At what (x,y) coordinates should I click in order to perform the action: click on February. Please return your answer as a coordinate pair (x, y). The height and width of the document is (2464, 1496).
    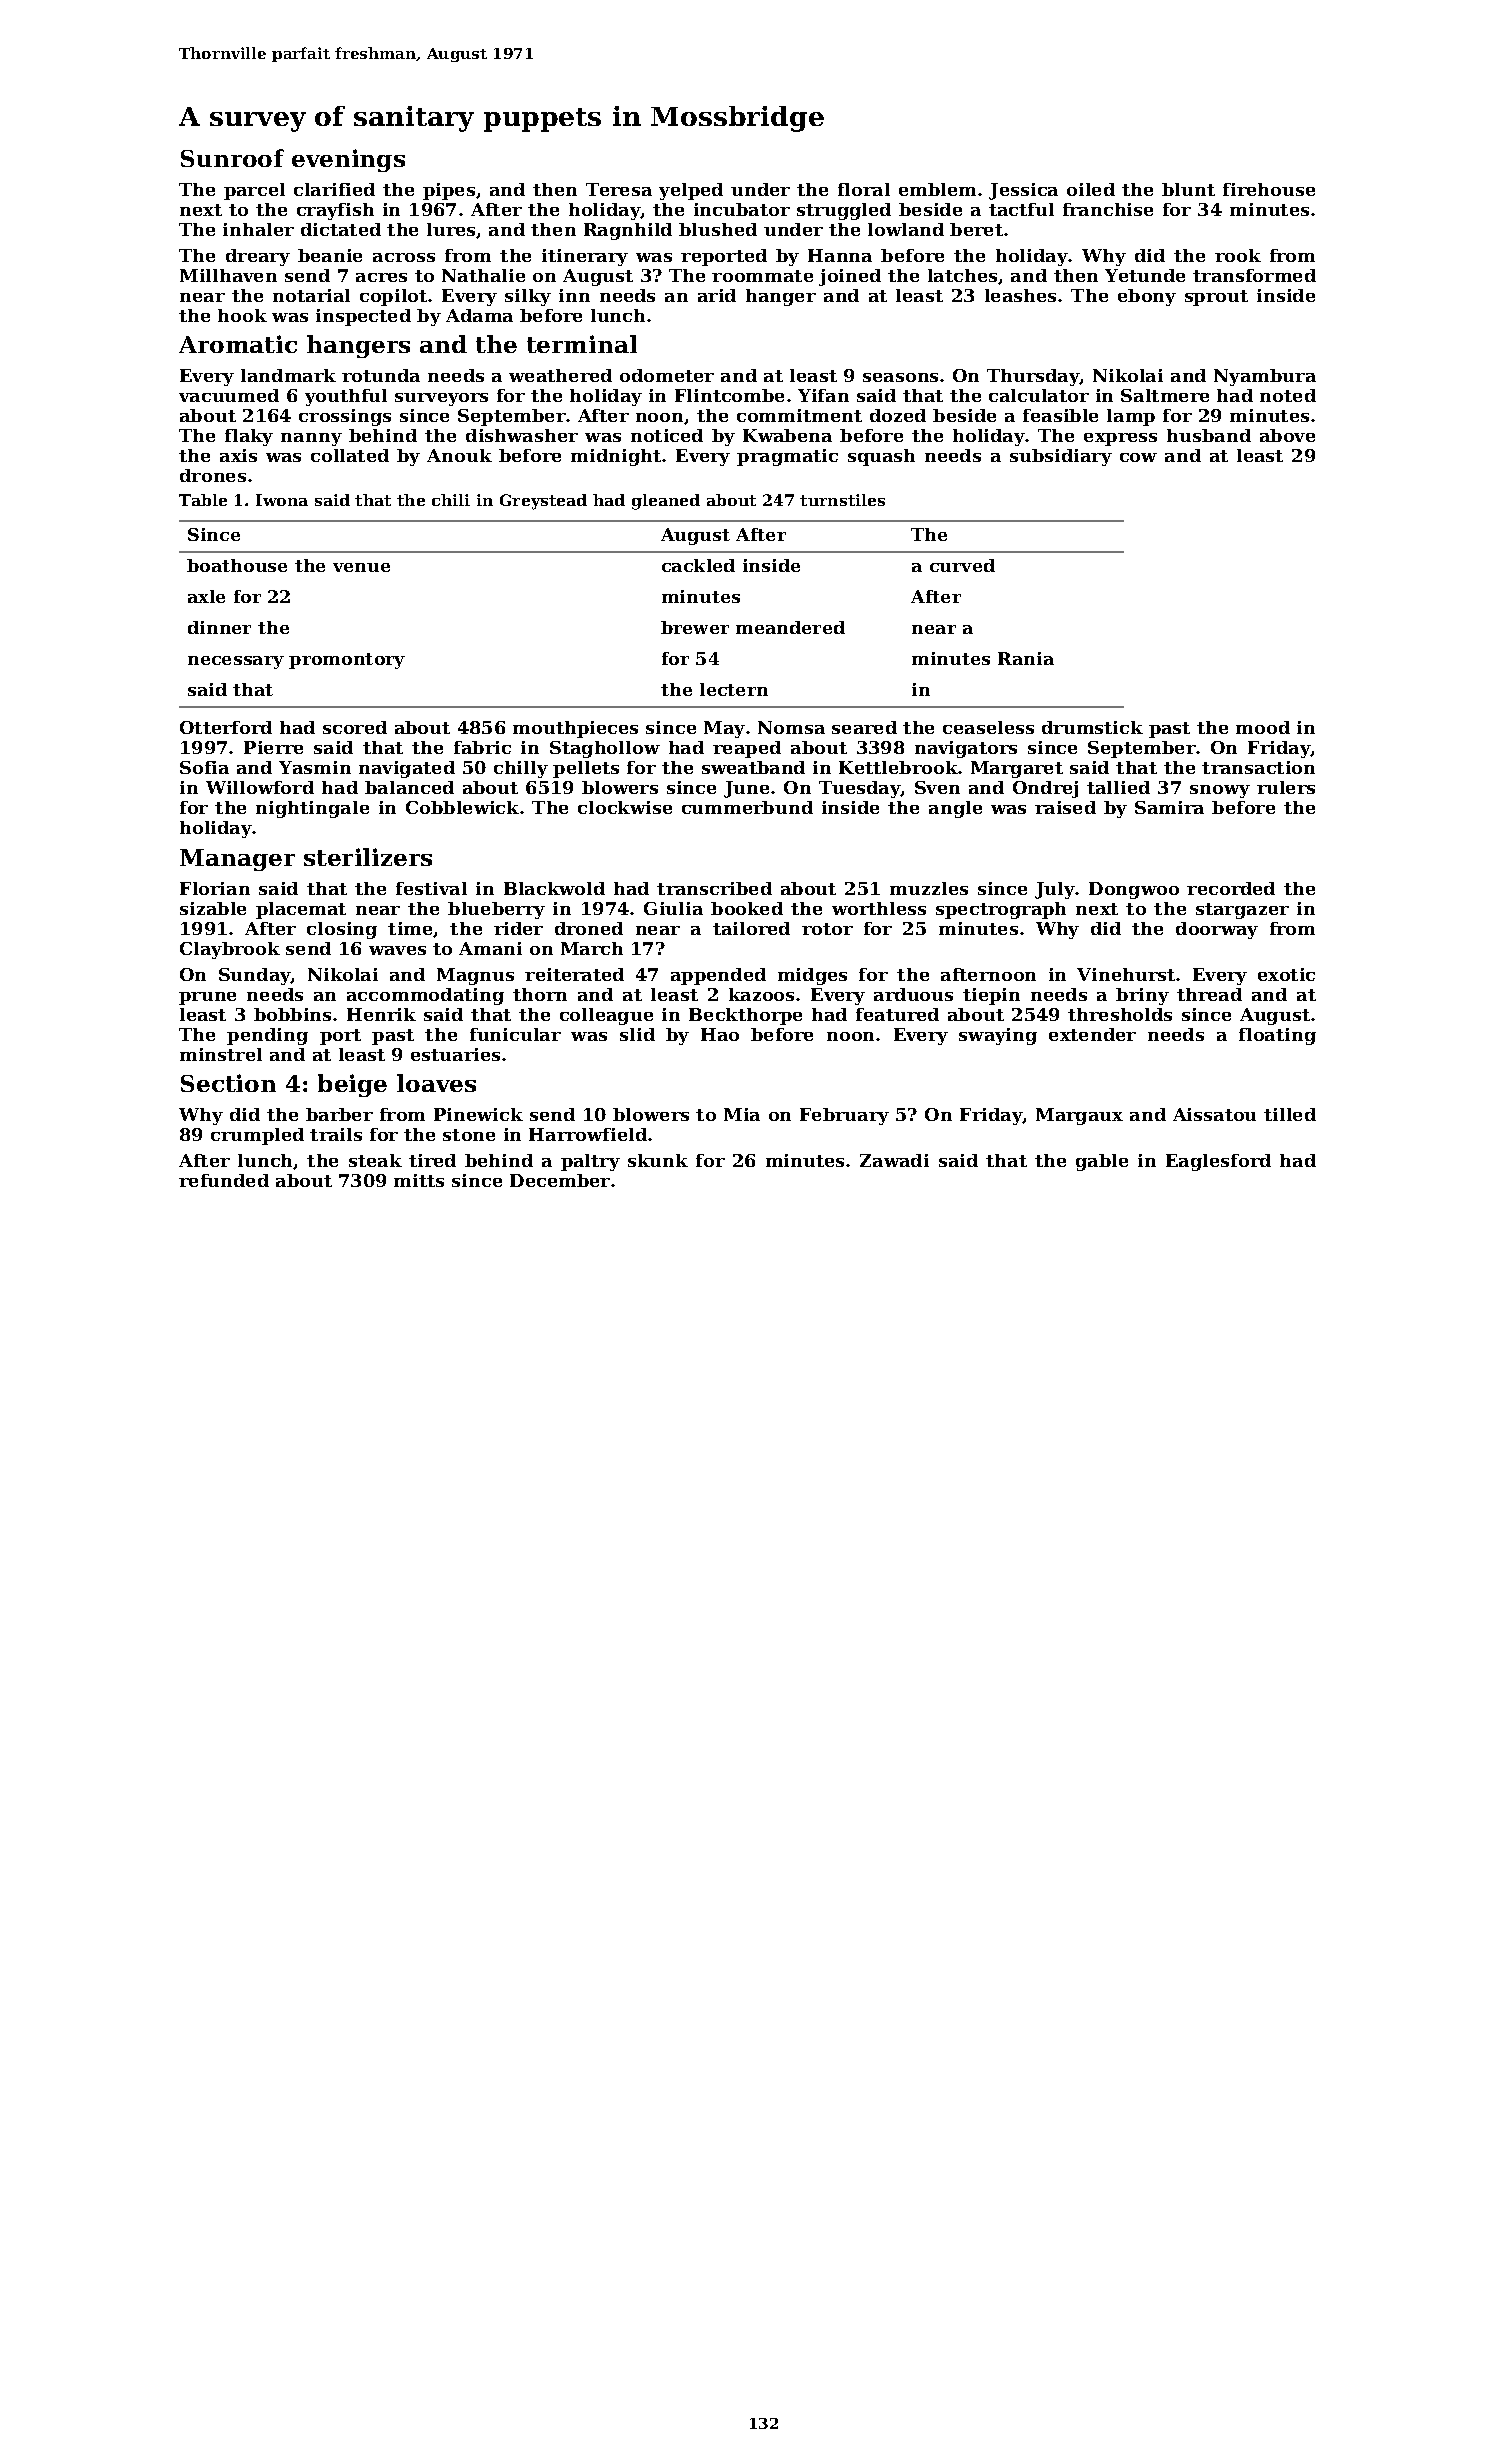
    Looking at the image, I should click on (844, 1116).
